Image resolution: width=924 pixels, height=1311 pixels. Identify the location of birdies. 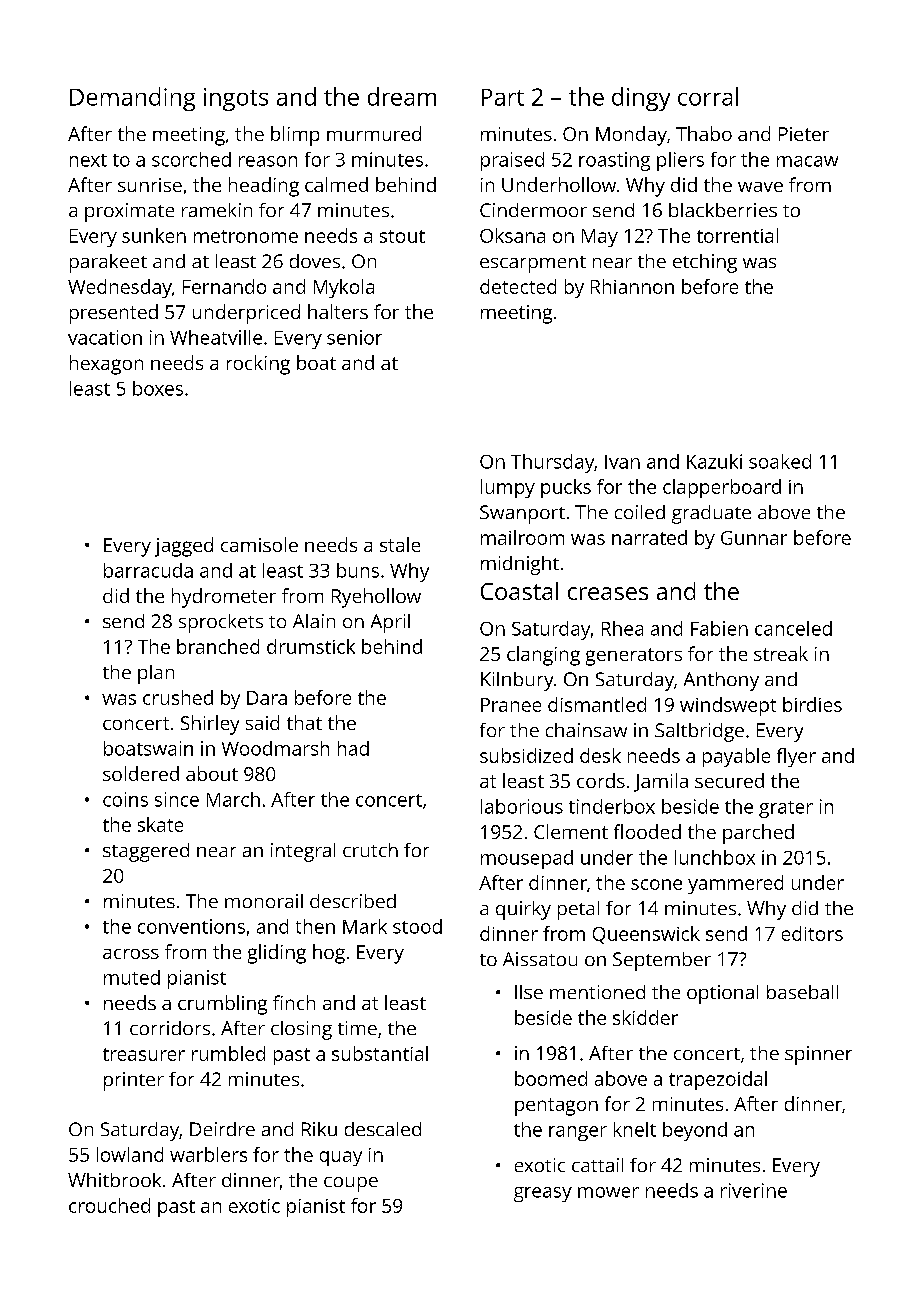
(812, 704).
